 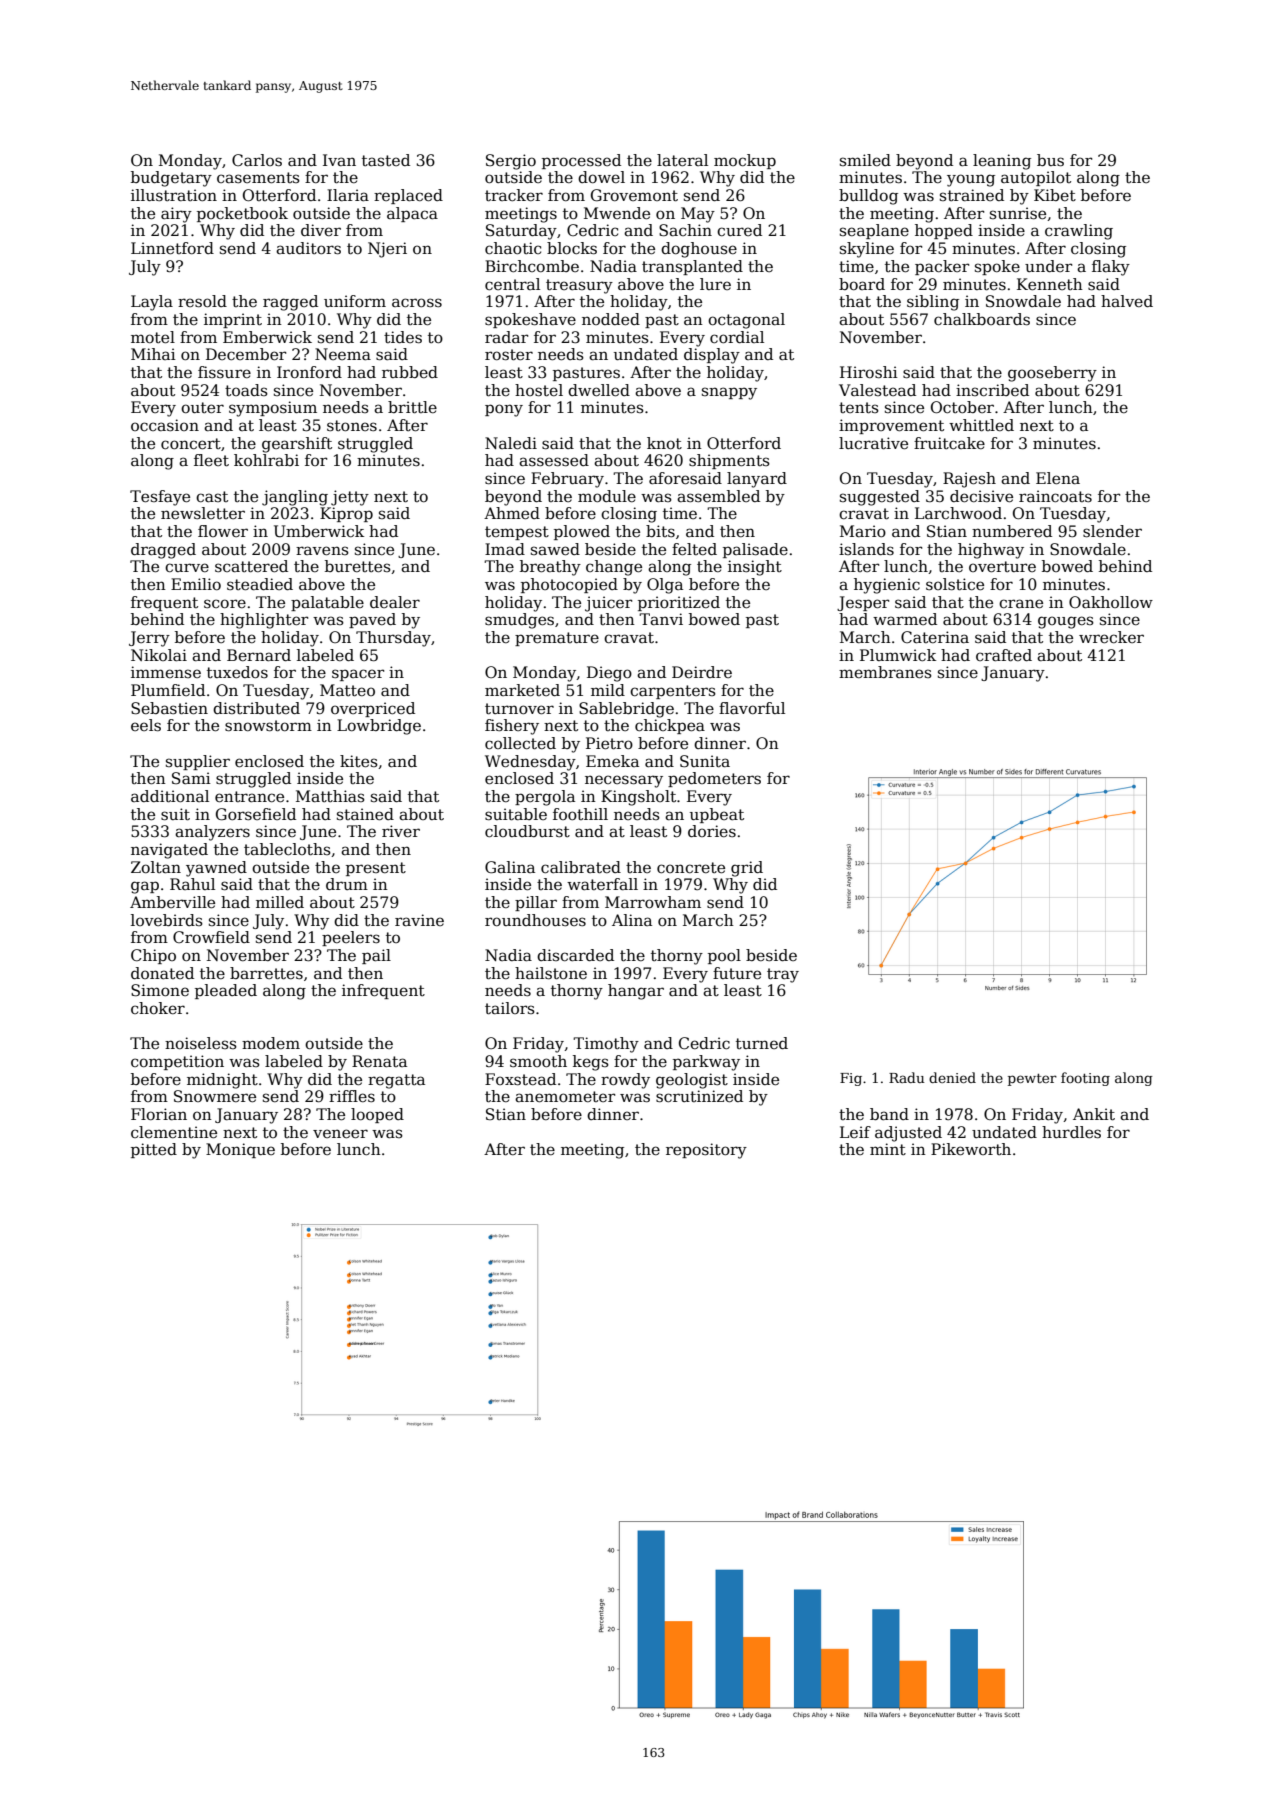 I want to click on drum, so click(x=347, y=884).
